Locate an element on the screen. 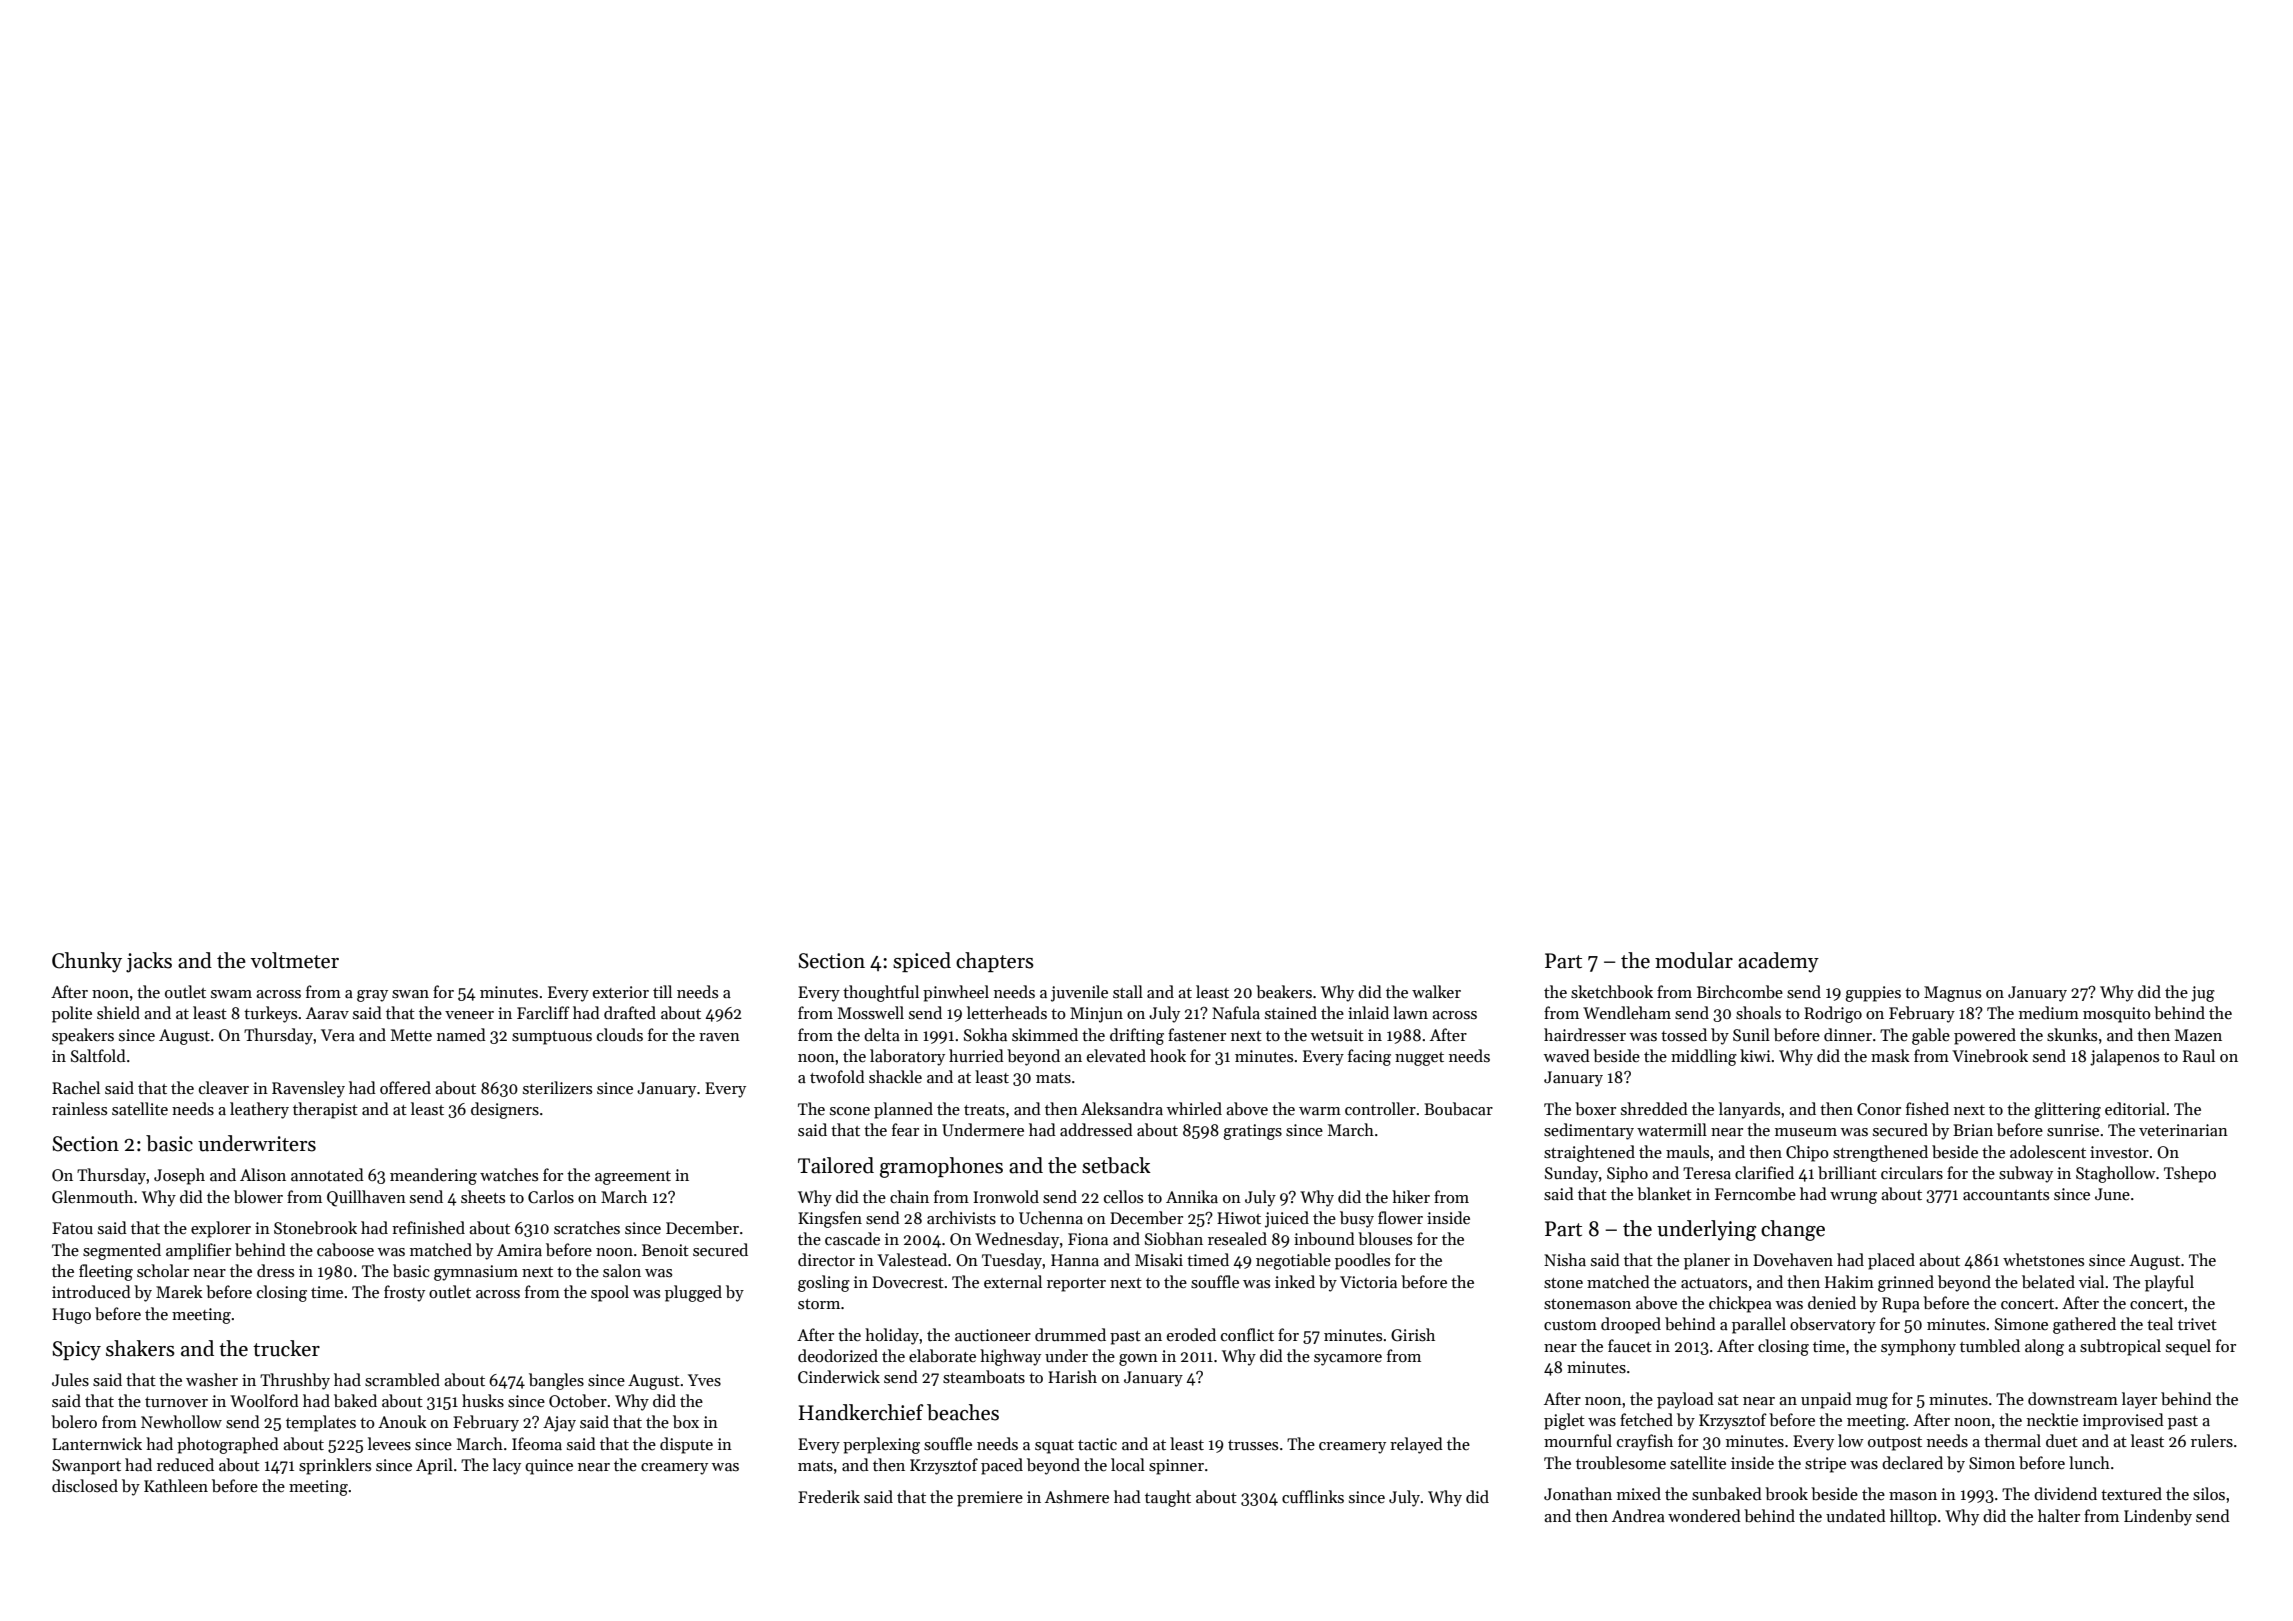 Image resolution: width=2293 pixels, height=1621 pixels. blouses is located at coordinates (1385, 1239).
